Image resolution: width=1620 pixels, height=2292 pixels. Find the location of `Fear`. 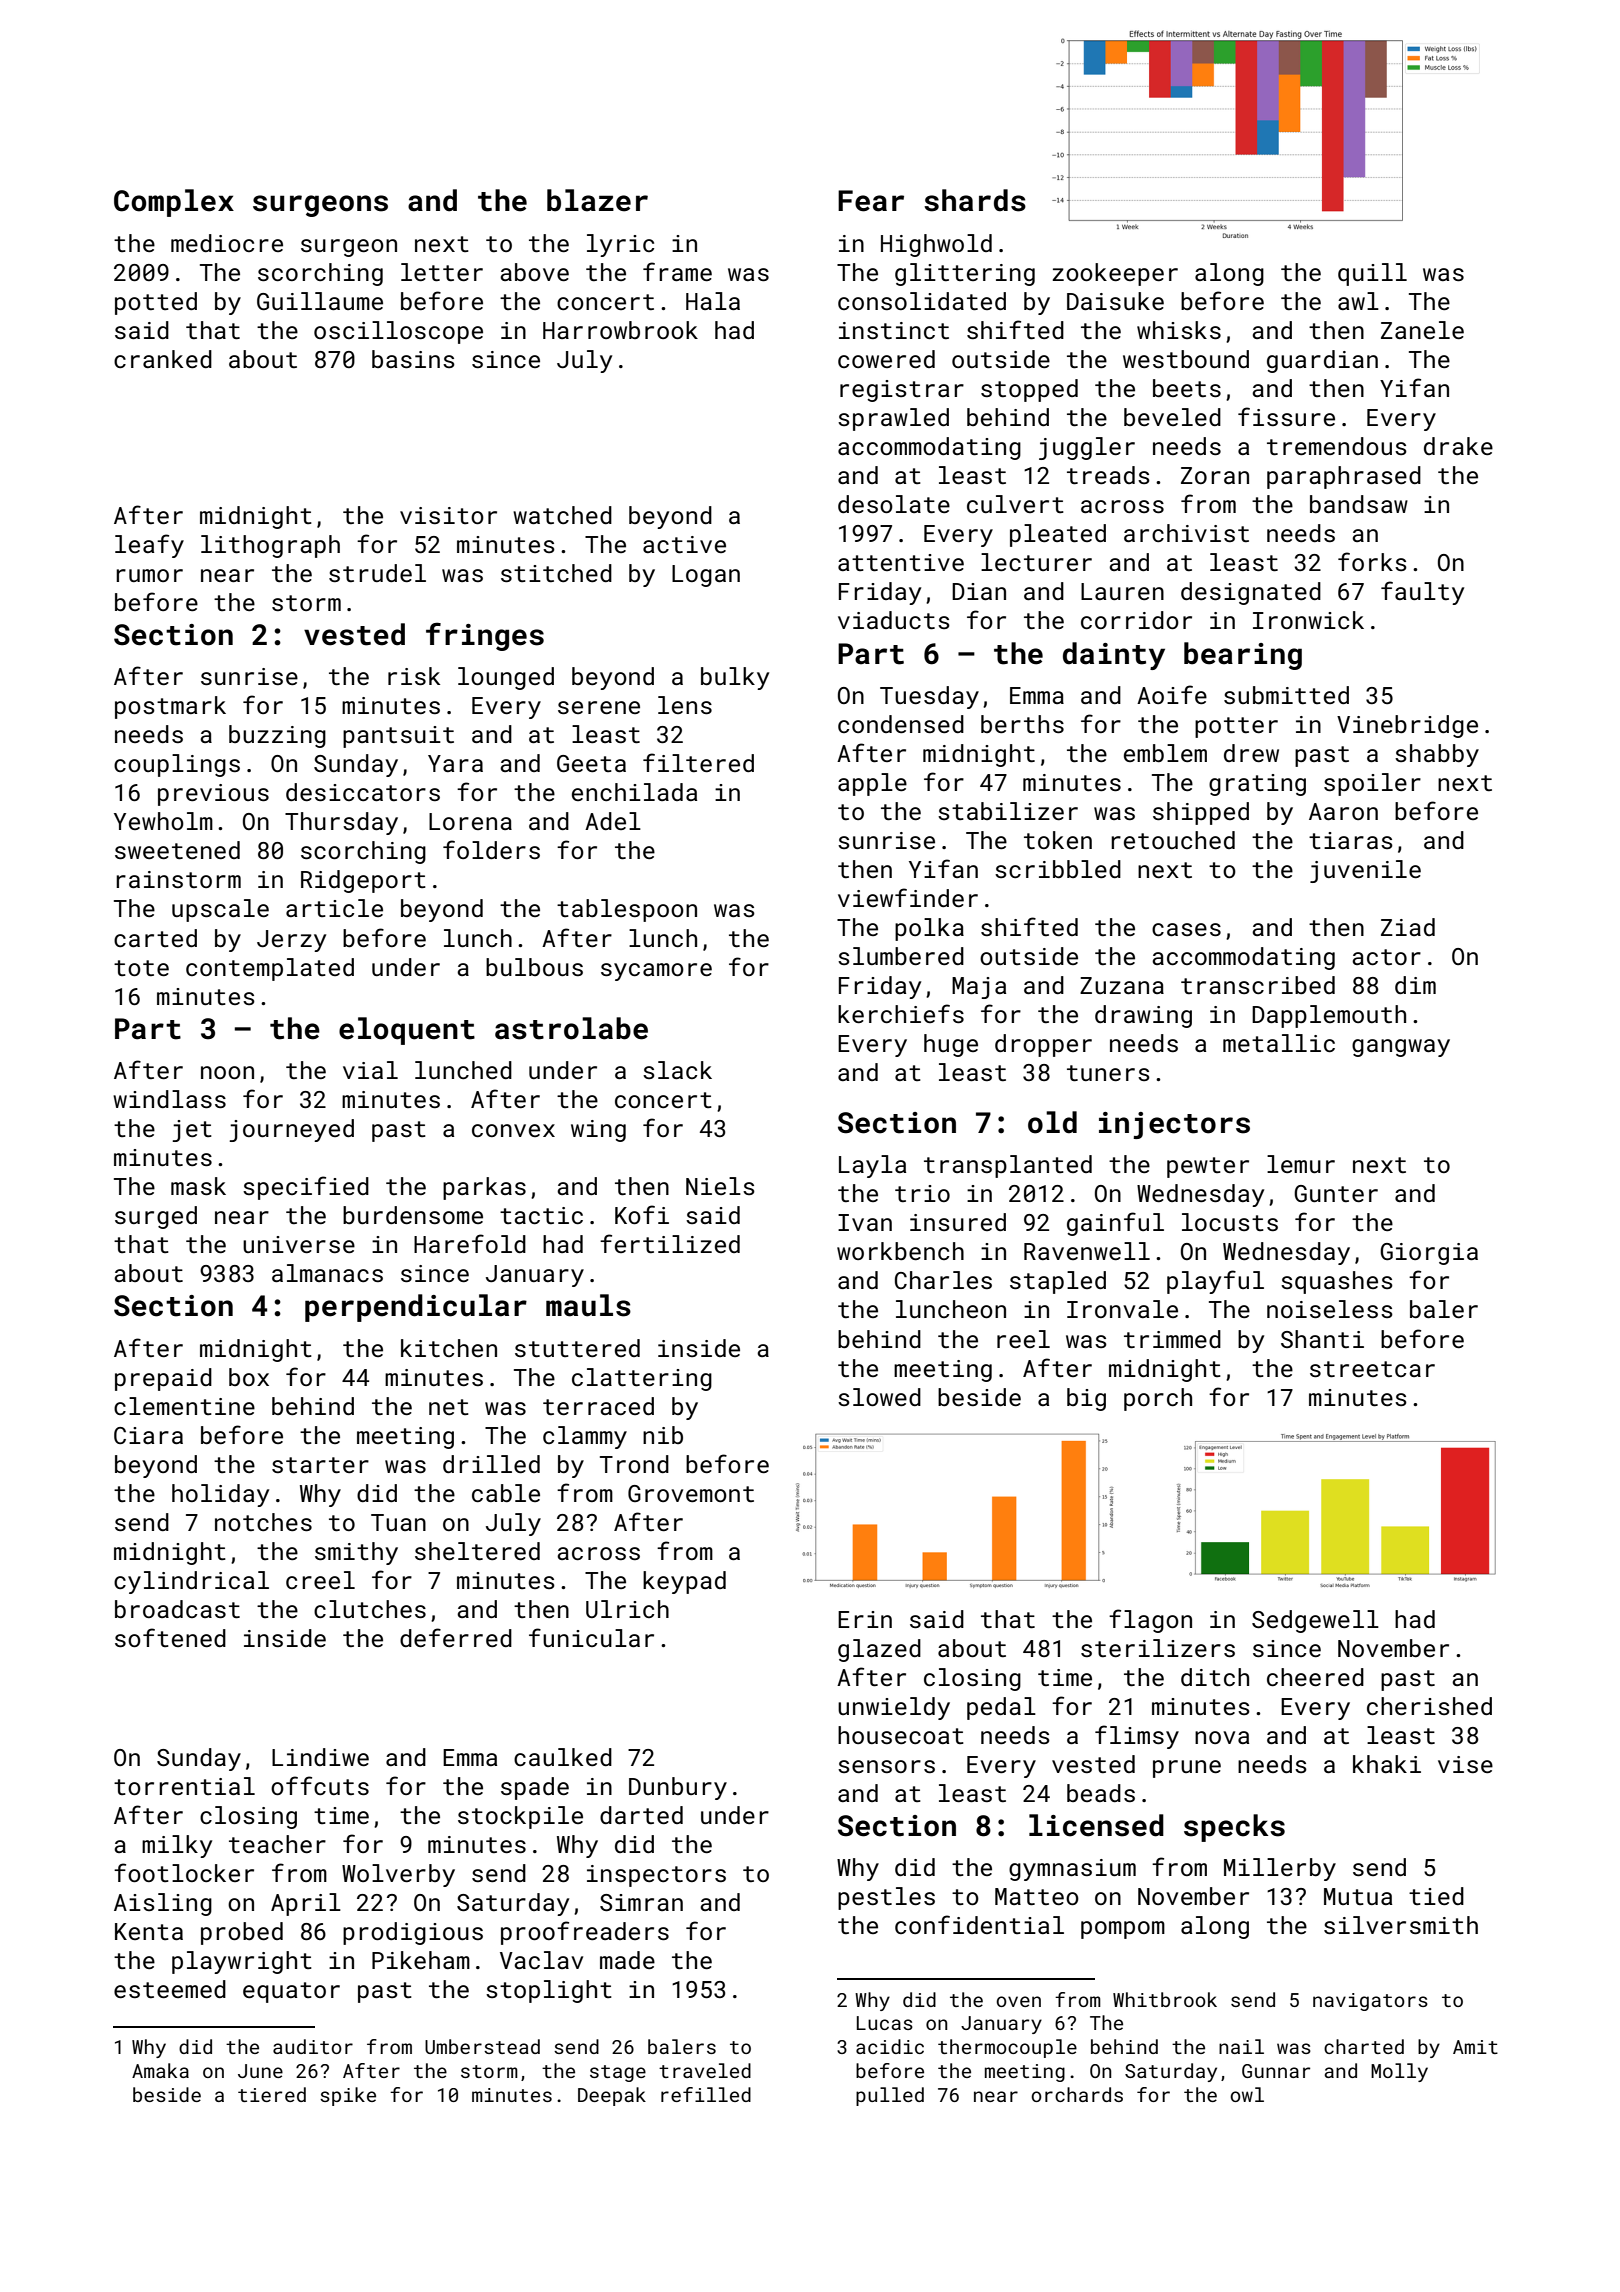

Fear is located at coordinates (871, 201).
